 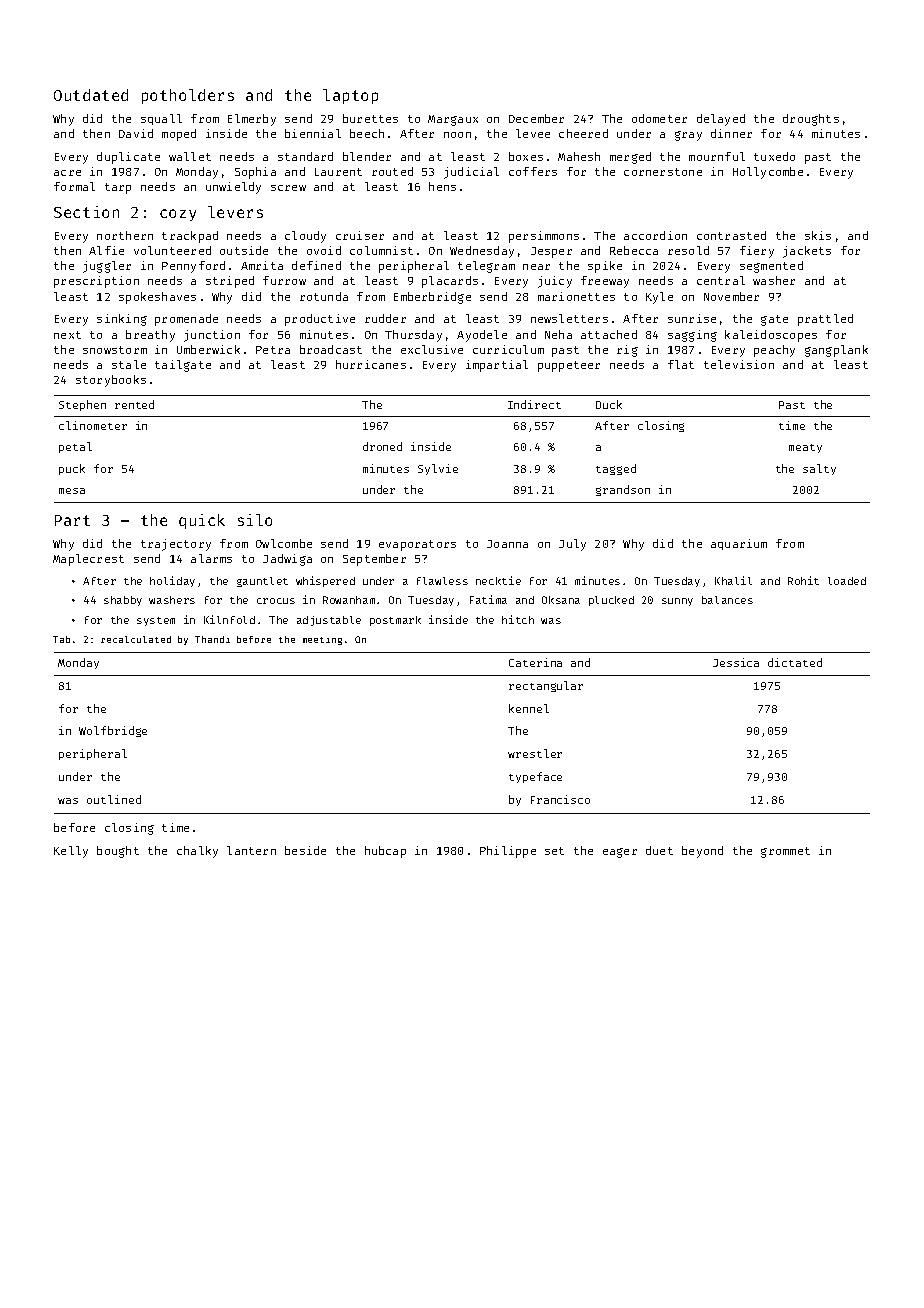 I want to click on Jessica, so click(x=736, y=662).
